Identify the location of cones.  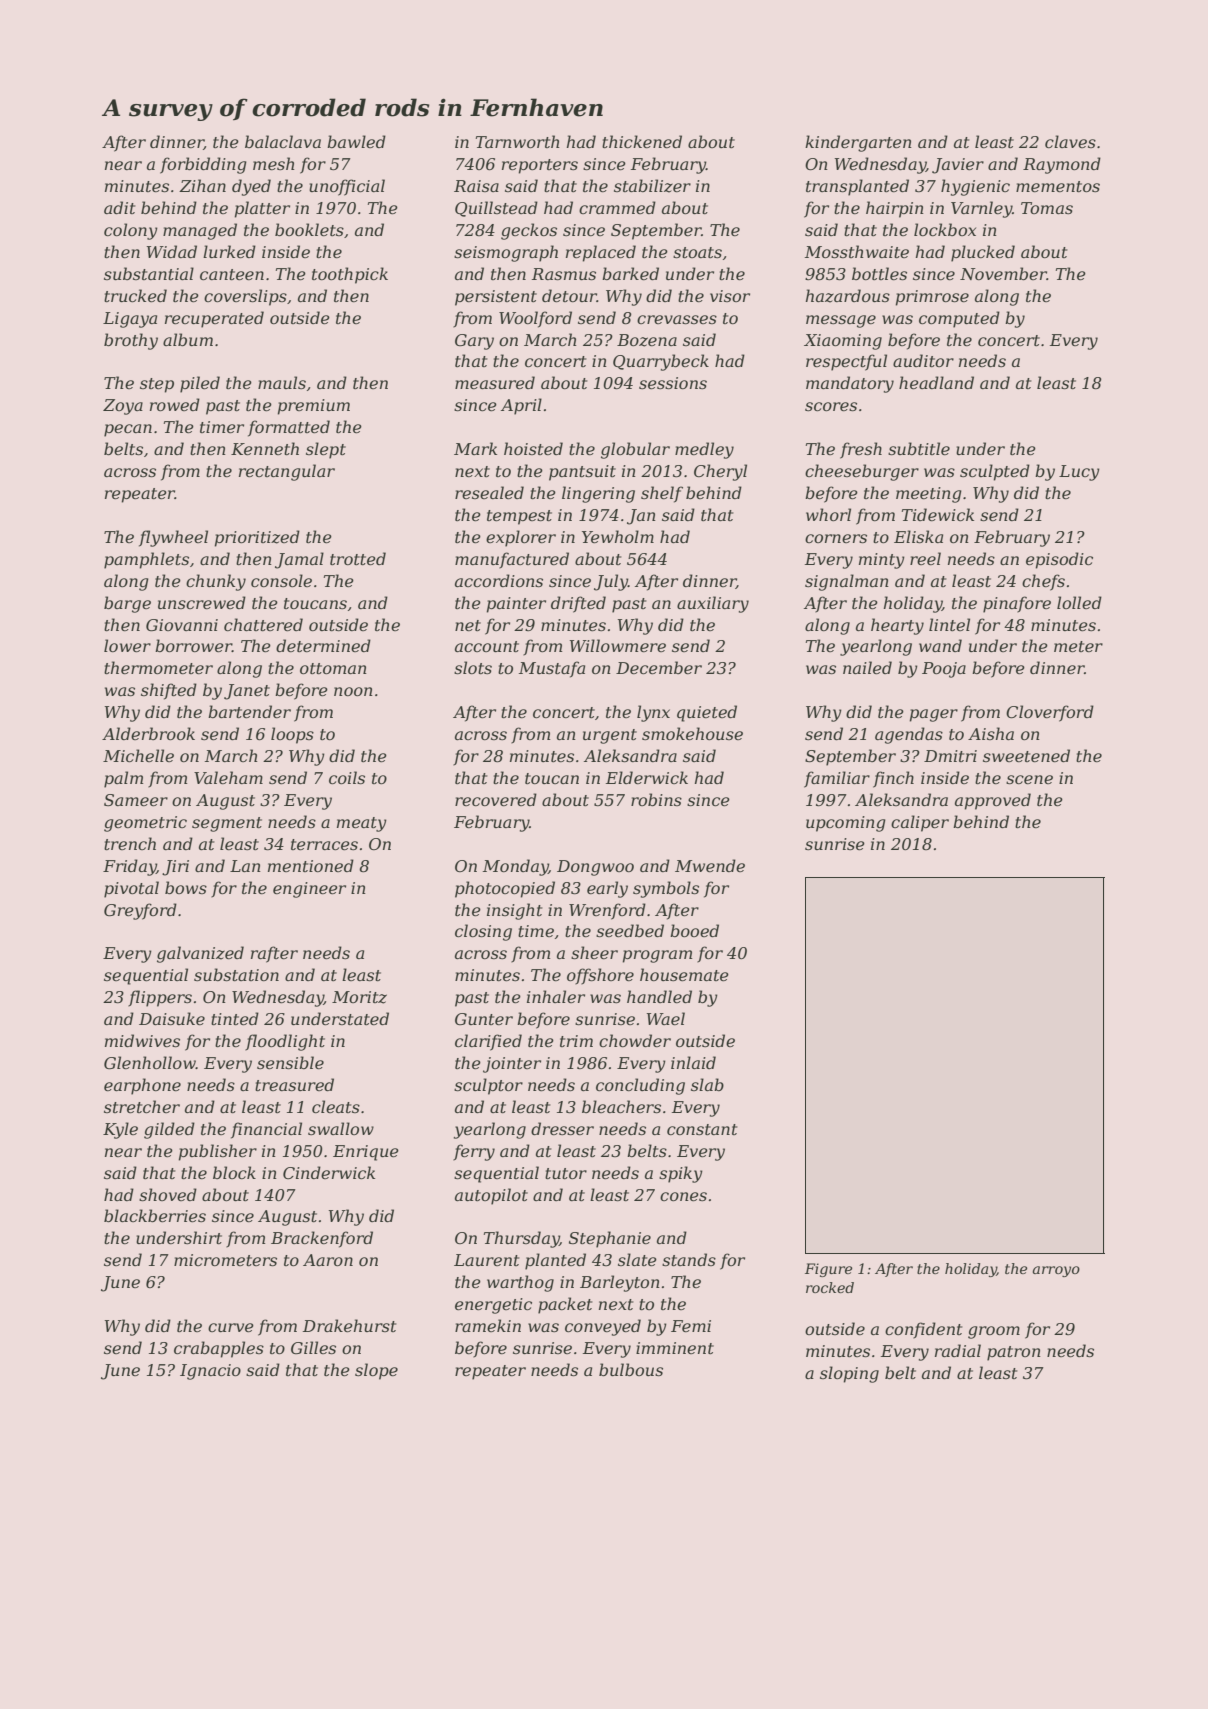
(683, 1196).
